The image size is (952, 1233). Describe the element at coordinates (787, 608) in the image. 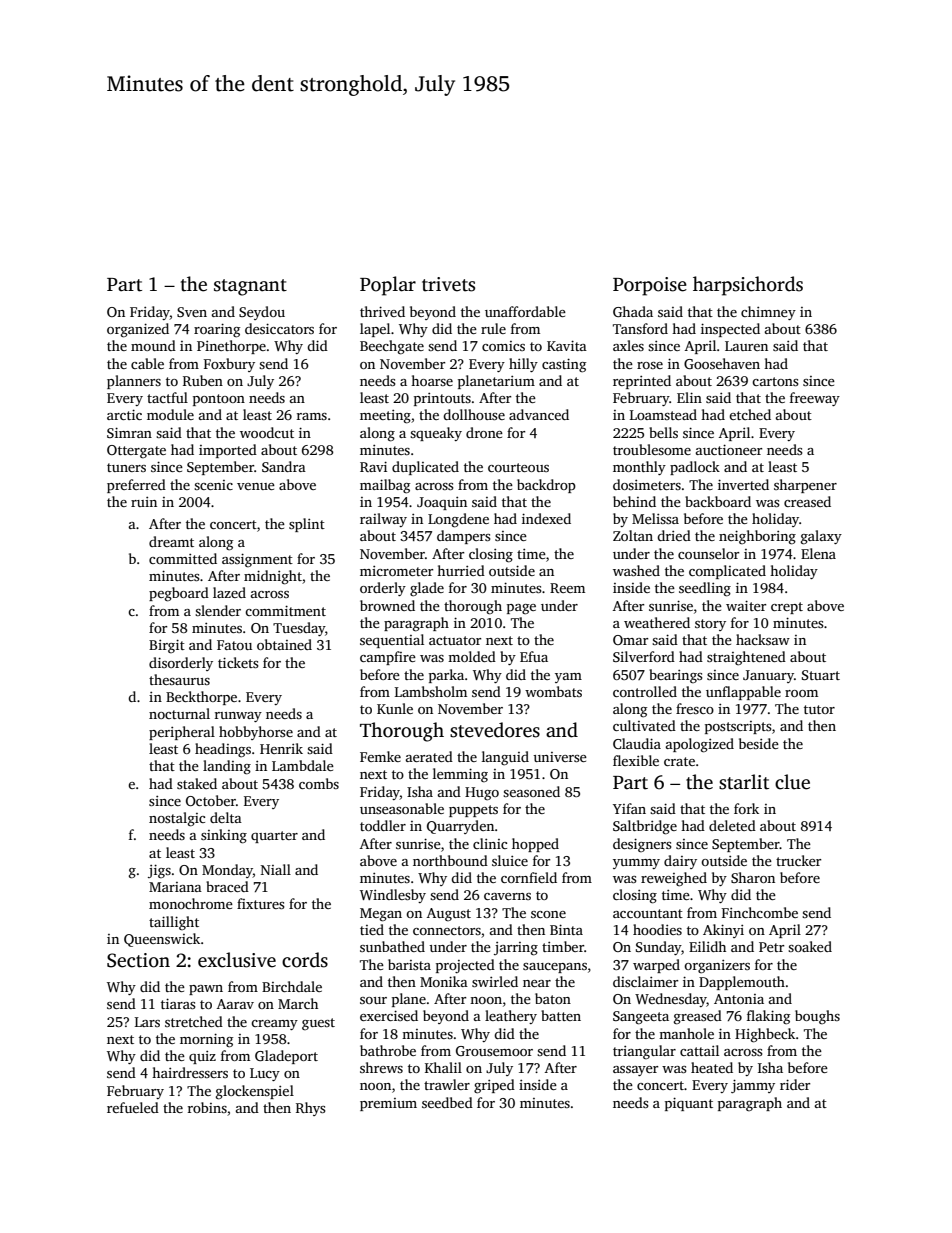

I see `crept` at that location.
